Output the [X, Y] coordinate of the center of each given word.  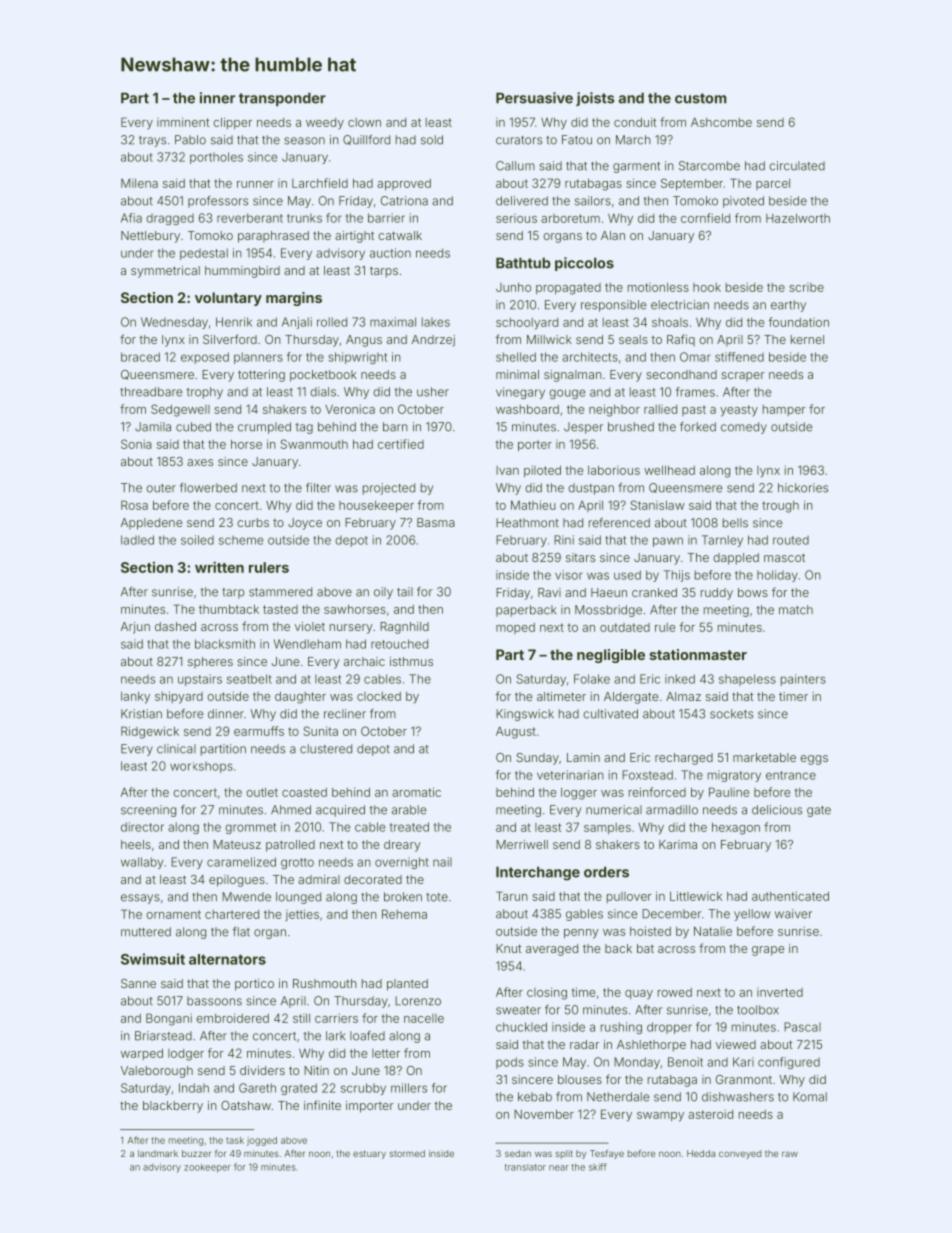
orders [606, 872]
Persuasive [534, 98]
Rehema [404, 914]
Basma [436, 522]
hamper [784, 410]
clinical [176, 749]
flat [241, 932]
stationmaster [698, 654]
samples [607, 828]
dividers [262, 1070]
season [304, 141]
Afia [131, 218]
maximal [393, 322]
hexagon [736, 828]
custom [701, 98]
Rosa [134, 505]
